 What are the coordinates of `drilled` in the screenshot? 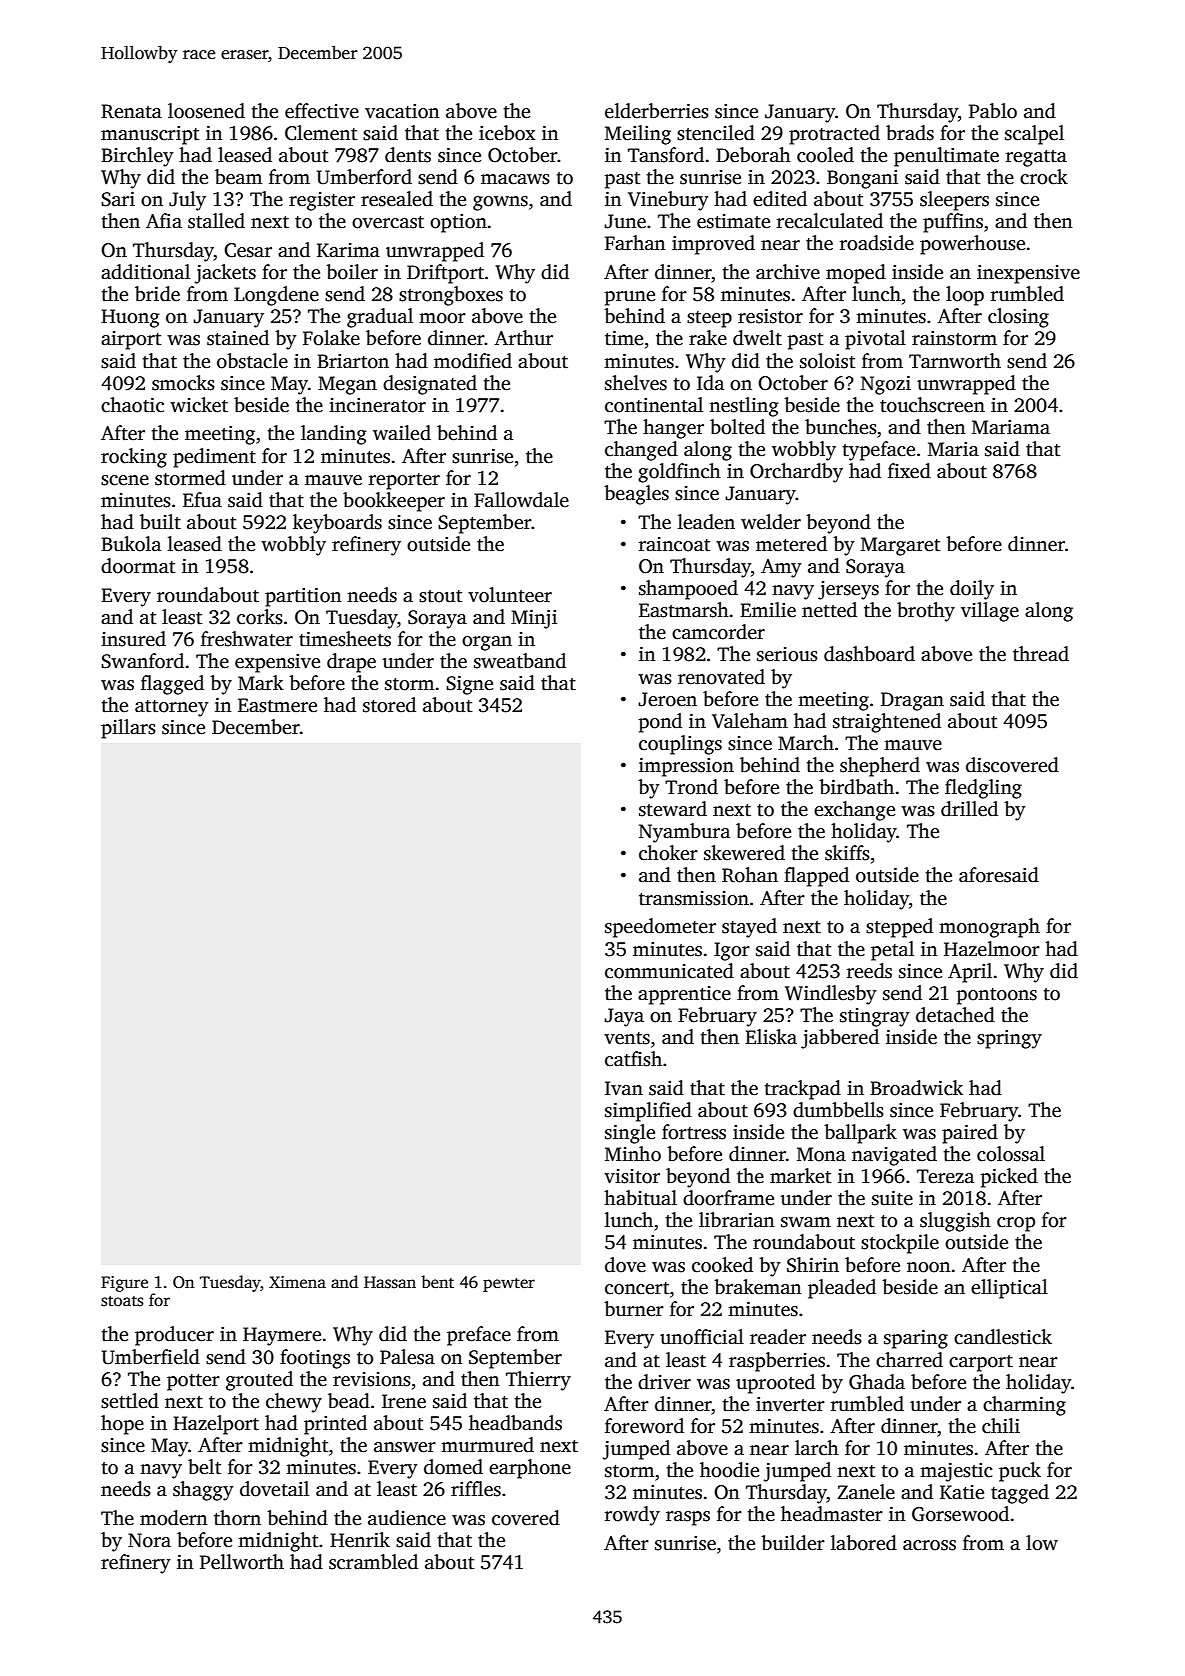 It's located at (969, 809).
